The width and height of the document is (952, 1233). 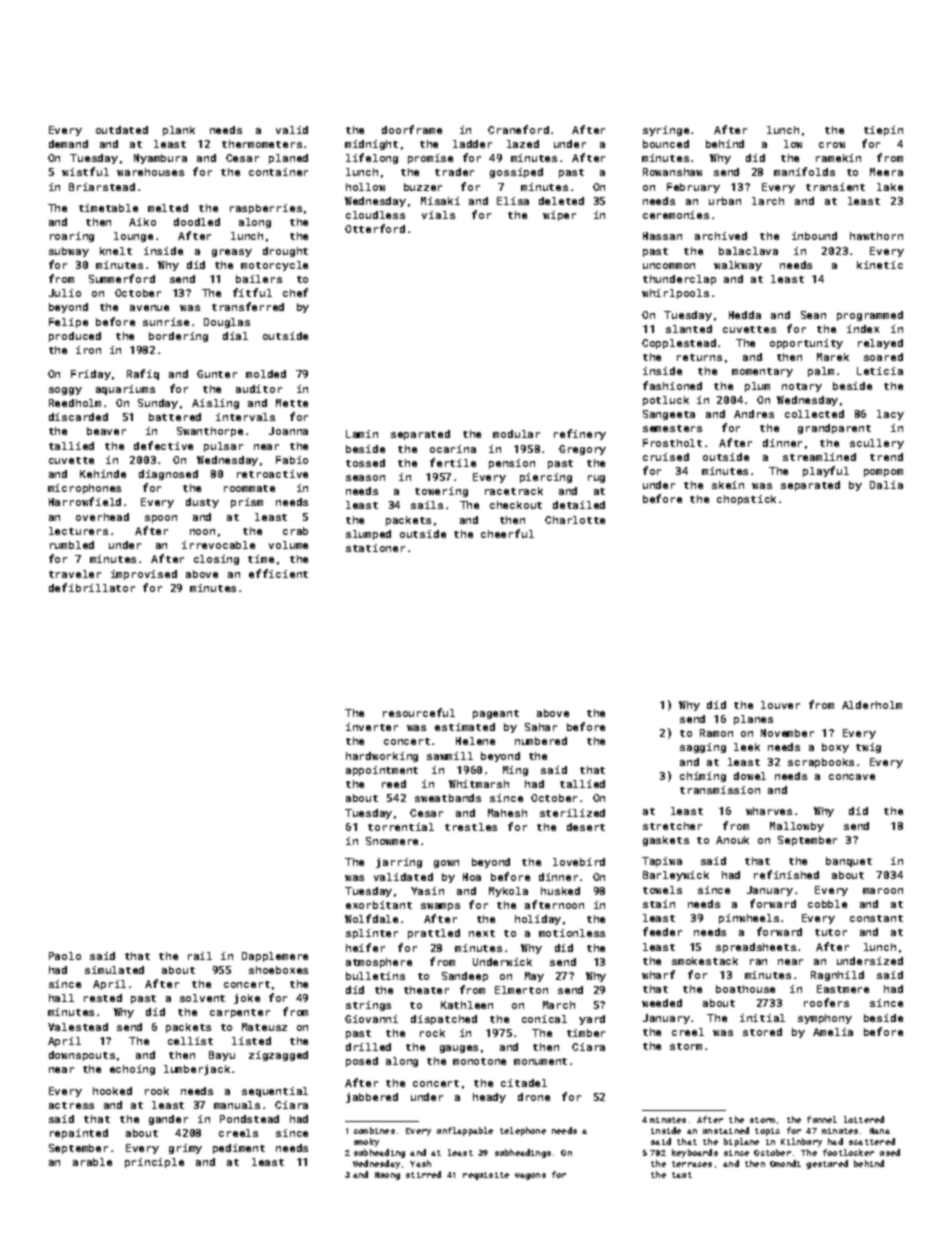 What do you see at coordinates (883, 131) in the document?
I see `tiepin` at bounding box center [883, 131].
